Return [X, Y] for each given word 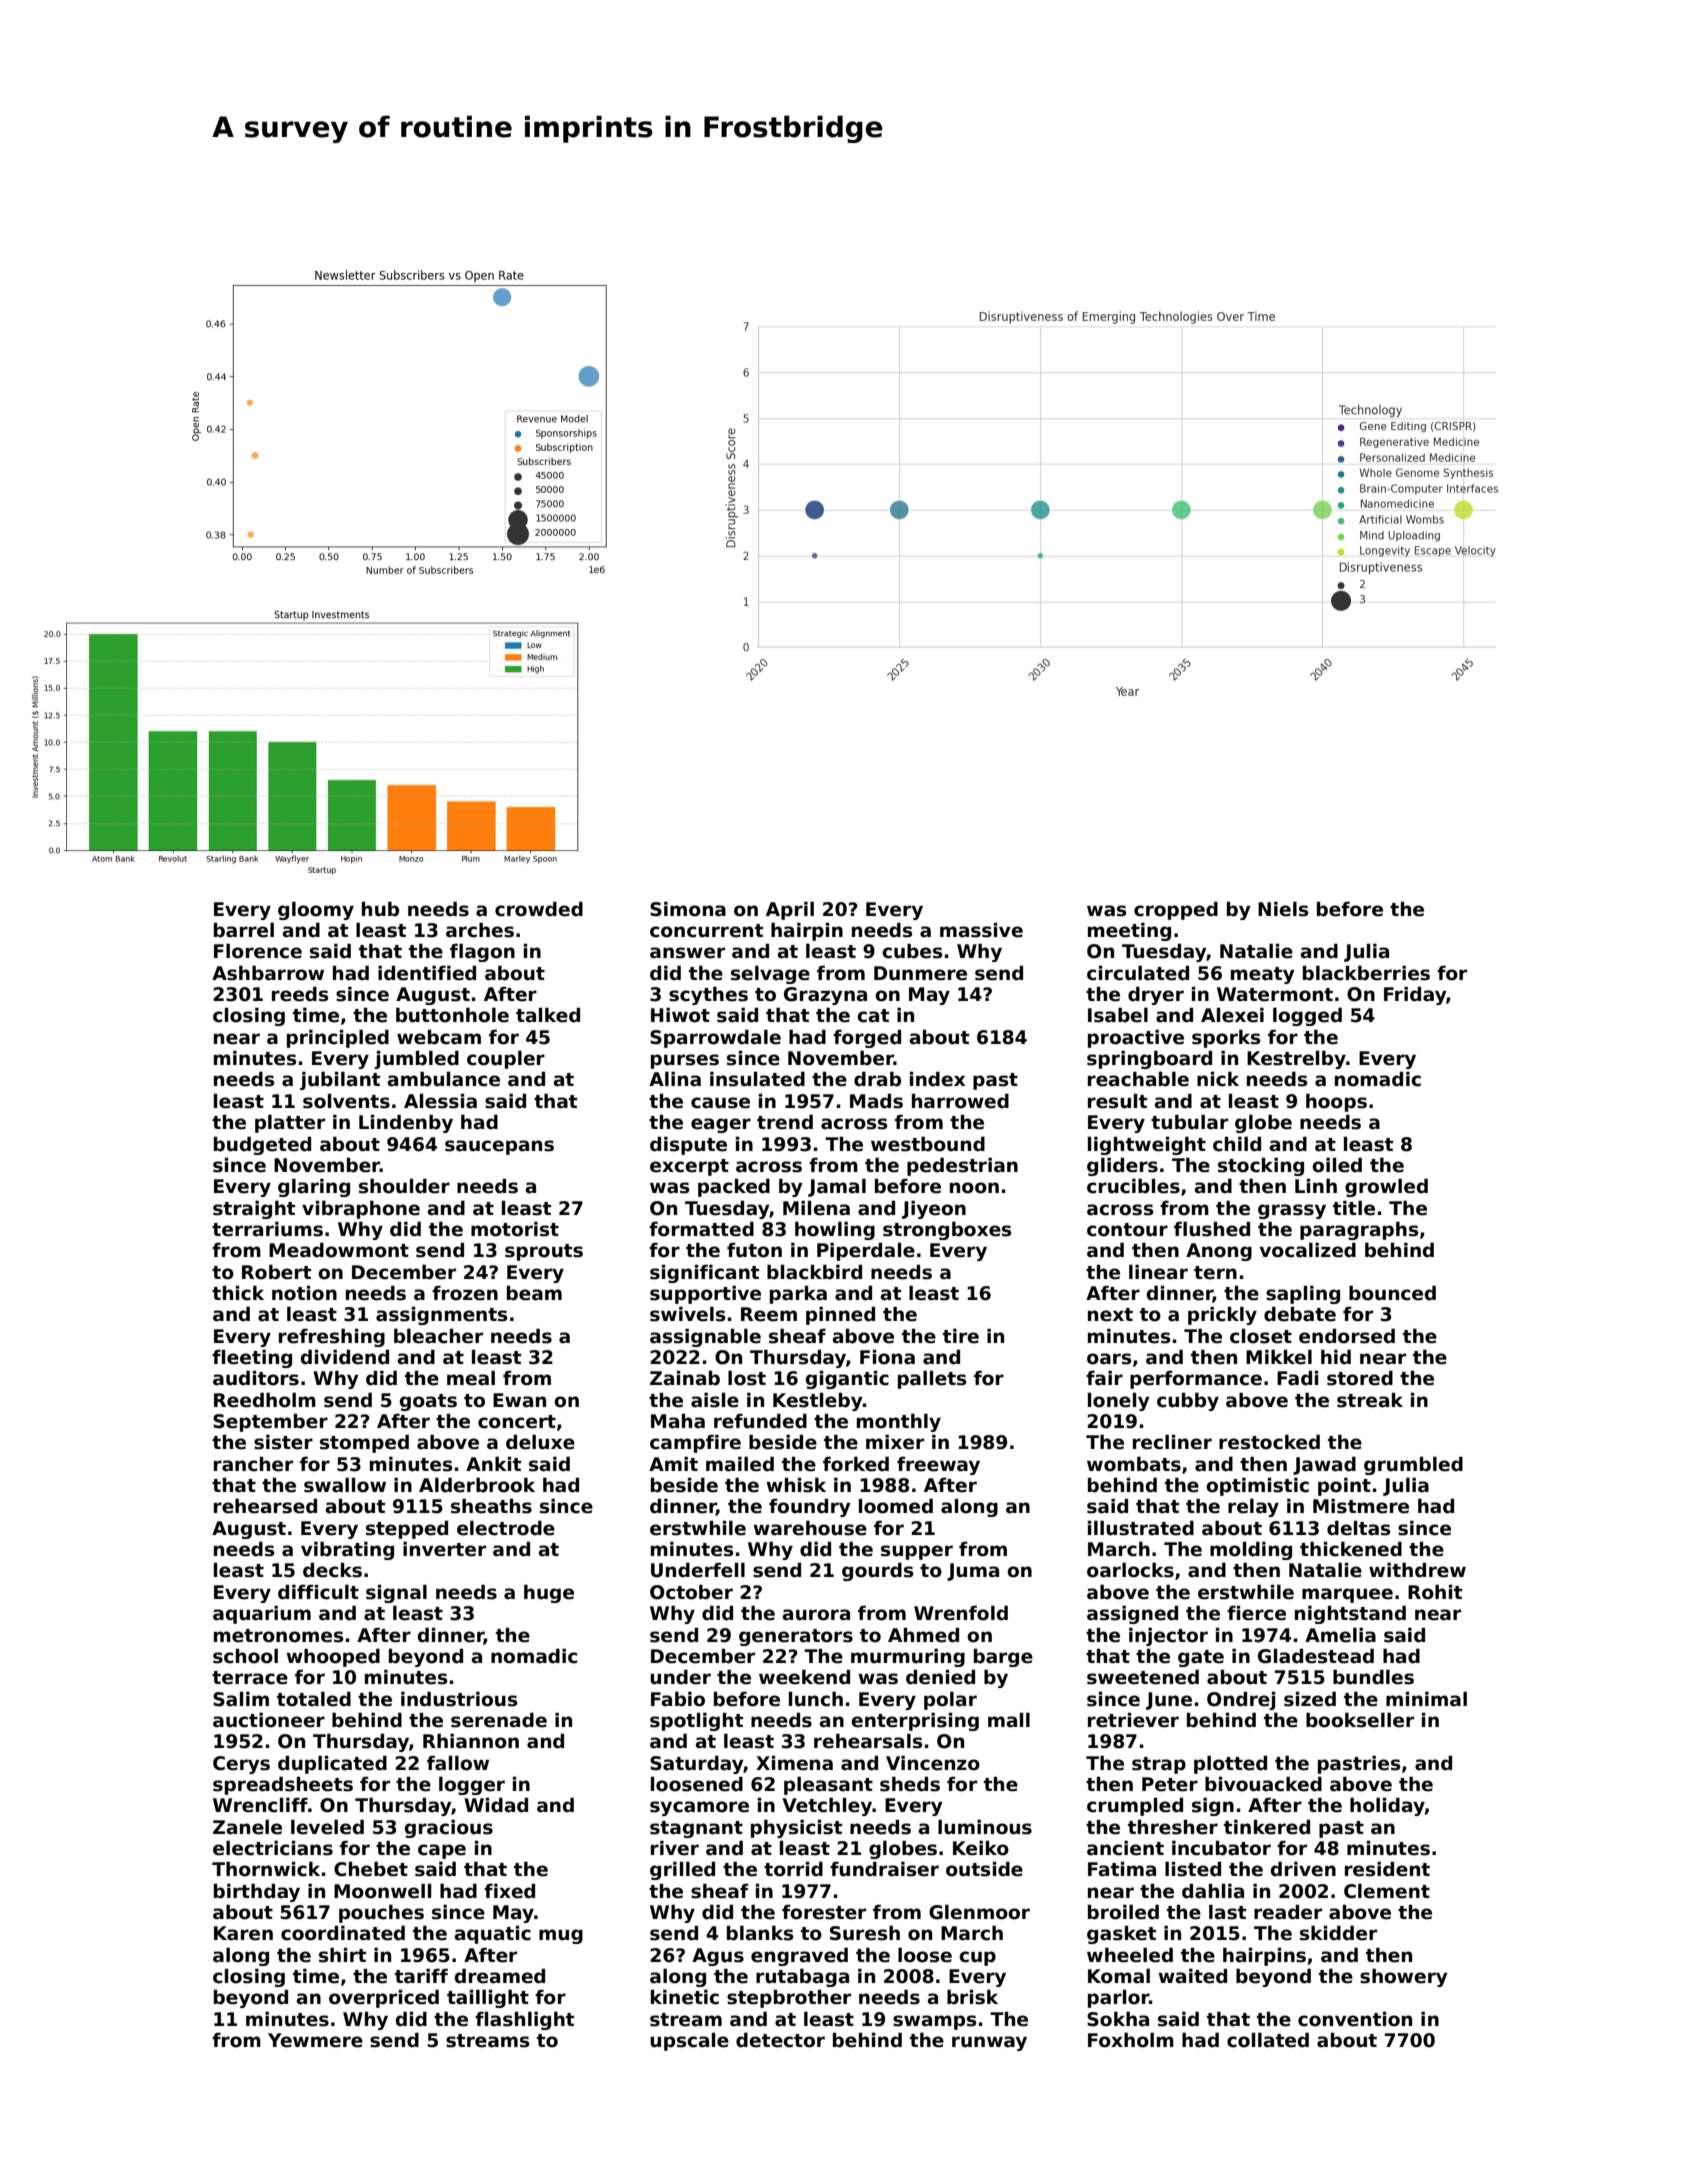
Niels [1283, 909]
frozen [465, 1293]
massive [981, 930]
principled [338, 1038]
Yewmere [315, 2040]
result [1117, 1101]
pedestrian [962, 1166]
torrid [793, 1869]
